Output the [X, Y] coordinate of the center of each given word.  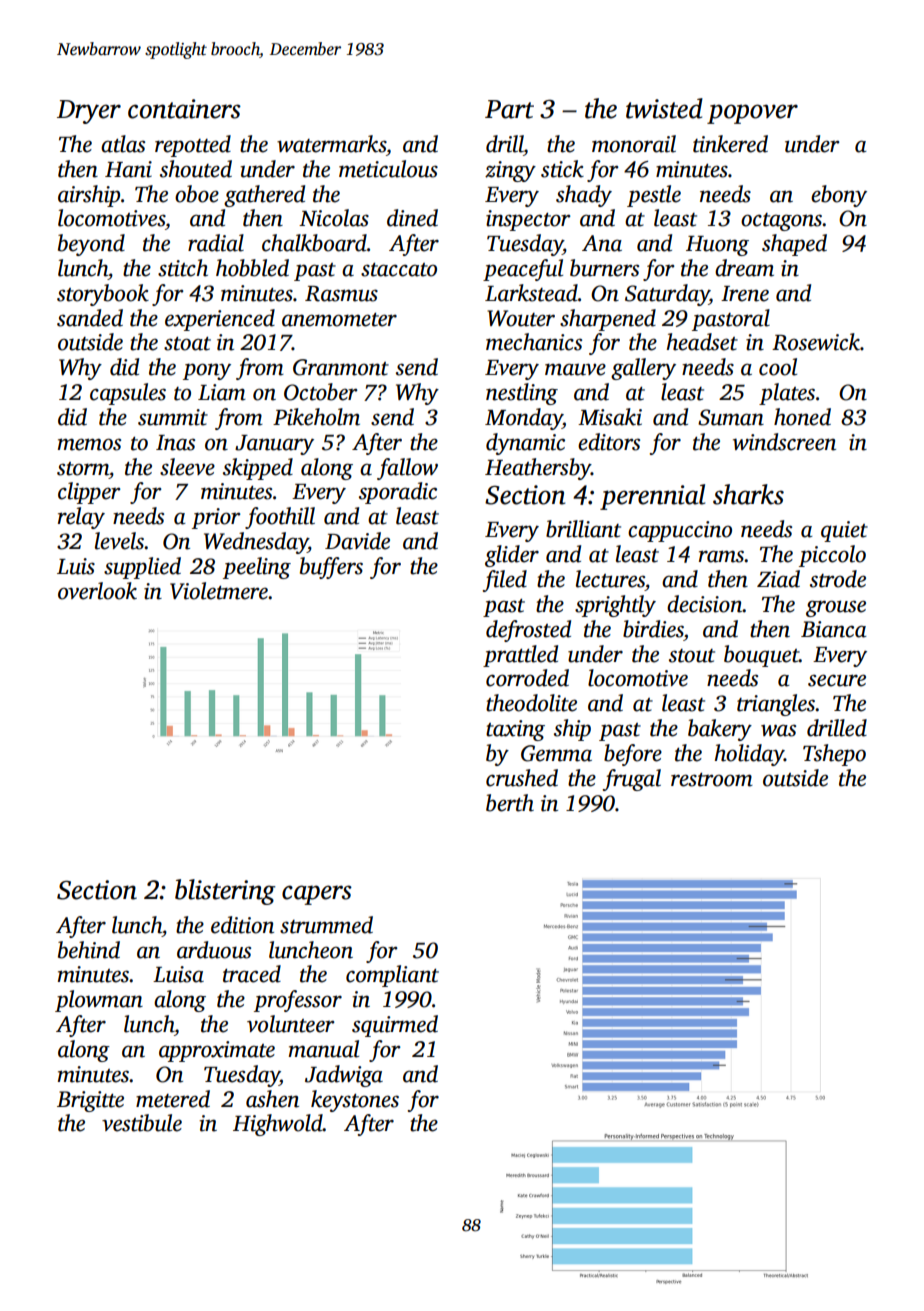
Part [509, 109]
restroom [712, 780]
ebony [839, 196]
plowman [99, 1001]
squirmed [395, 1026]
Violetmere [219, 591]
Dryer [89, 112]
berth [510, 803]
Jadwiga [344, 1076]
